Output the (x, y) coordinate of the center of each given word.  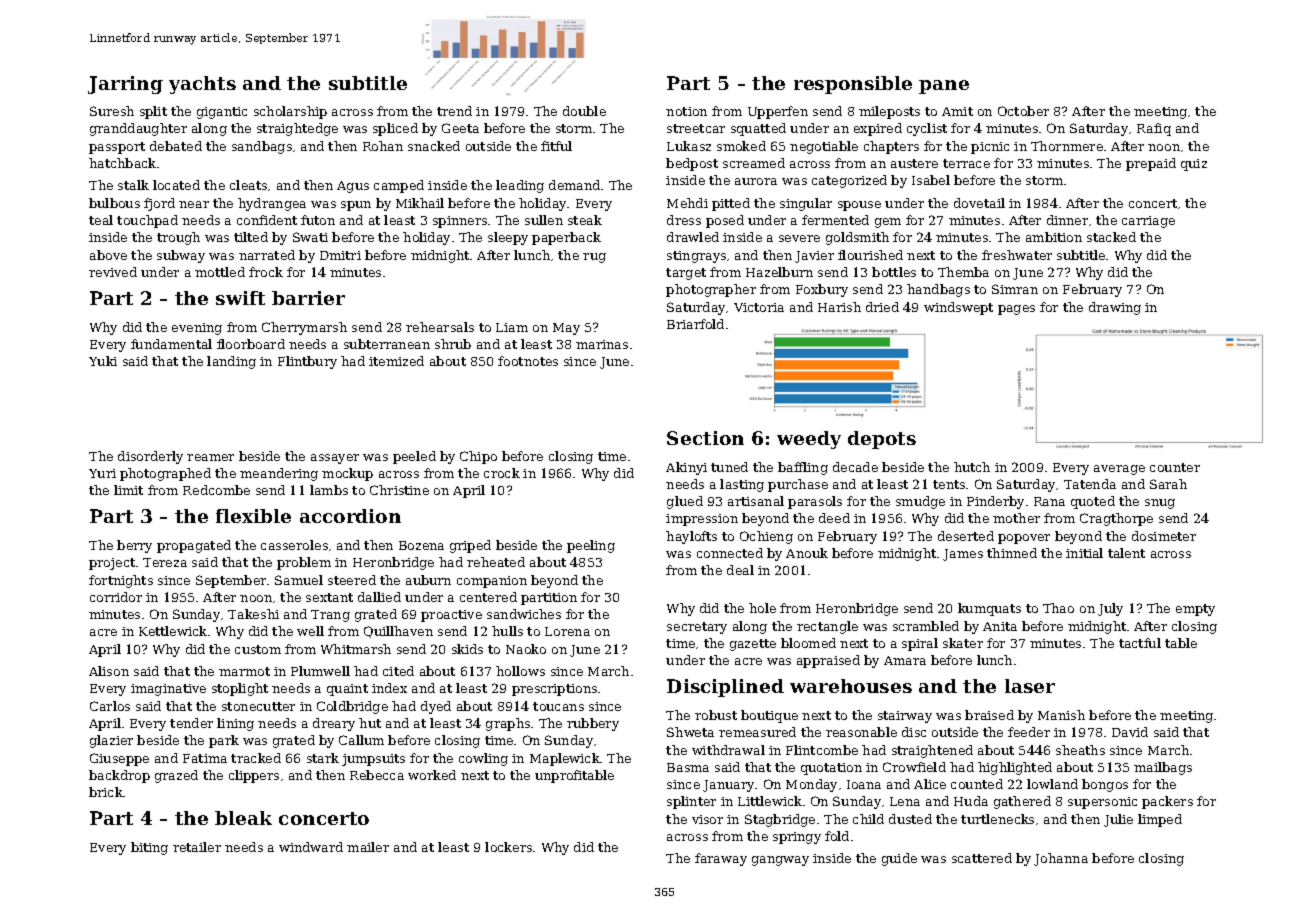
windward (311, 847)
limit (128, 490)
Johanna (1061, 859)
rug (594, 258)
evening (197, 329)
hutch (972, 467)
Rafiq (1154, 129)
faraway (721, 859)
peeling (591, 546)
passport (117, 148)
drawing (1115, 308)
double (584, 111)
